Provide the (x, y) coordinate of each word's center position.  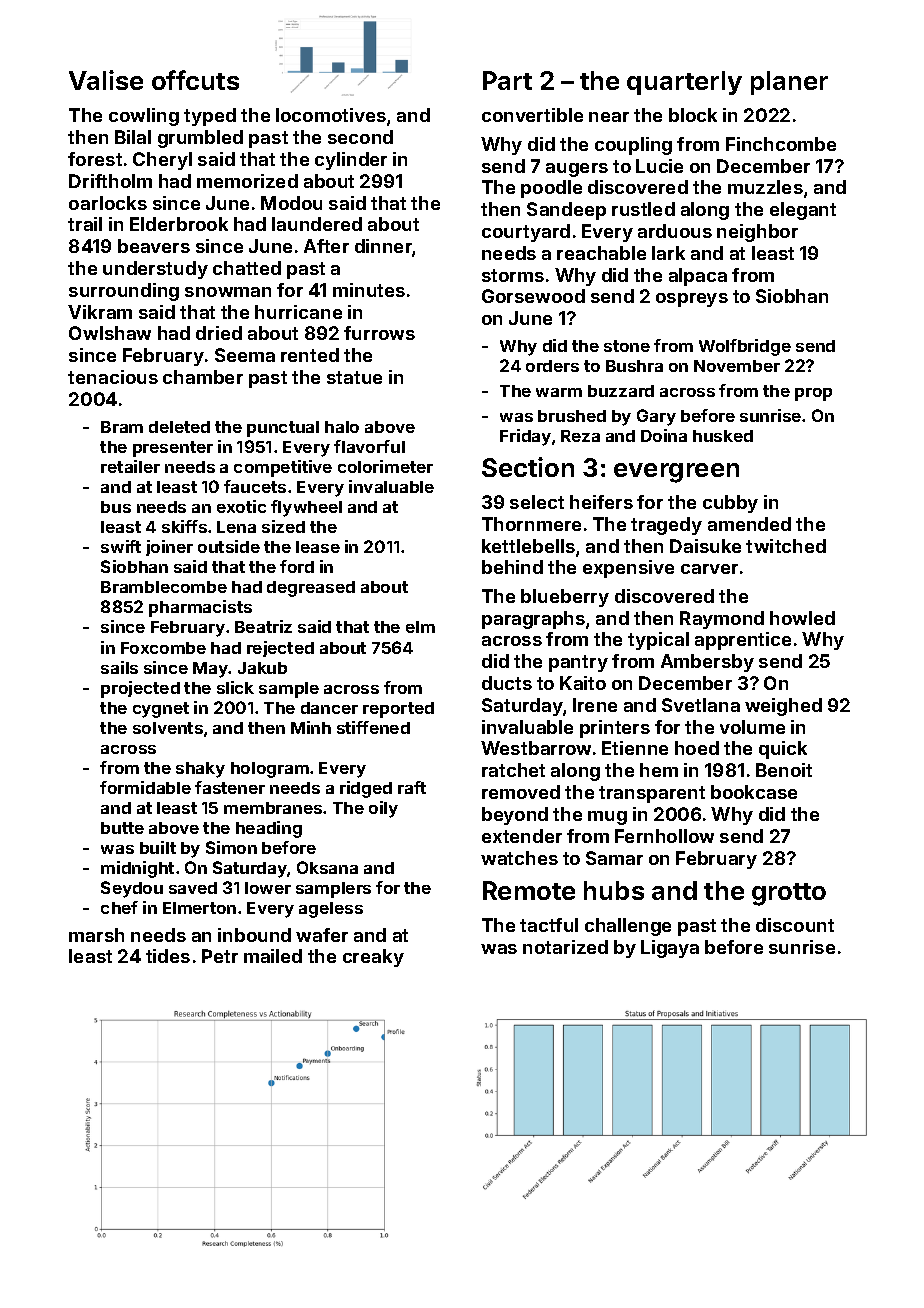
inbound (254, 935)
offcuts (195, 80)
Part (507, 80)
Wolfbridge (745, 347)
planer (789, 83)
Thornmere (531, 524)
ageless (331, 910)
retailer (130, 466)
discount (795, 925)
